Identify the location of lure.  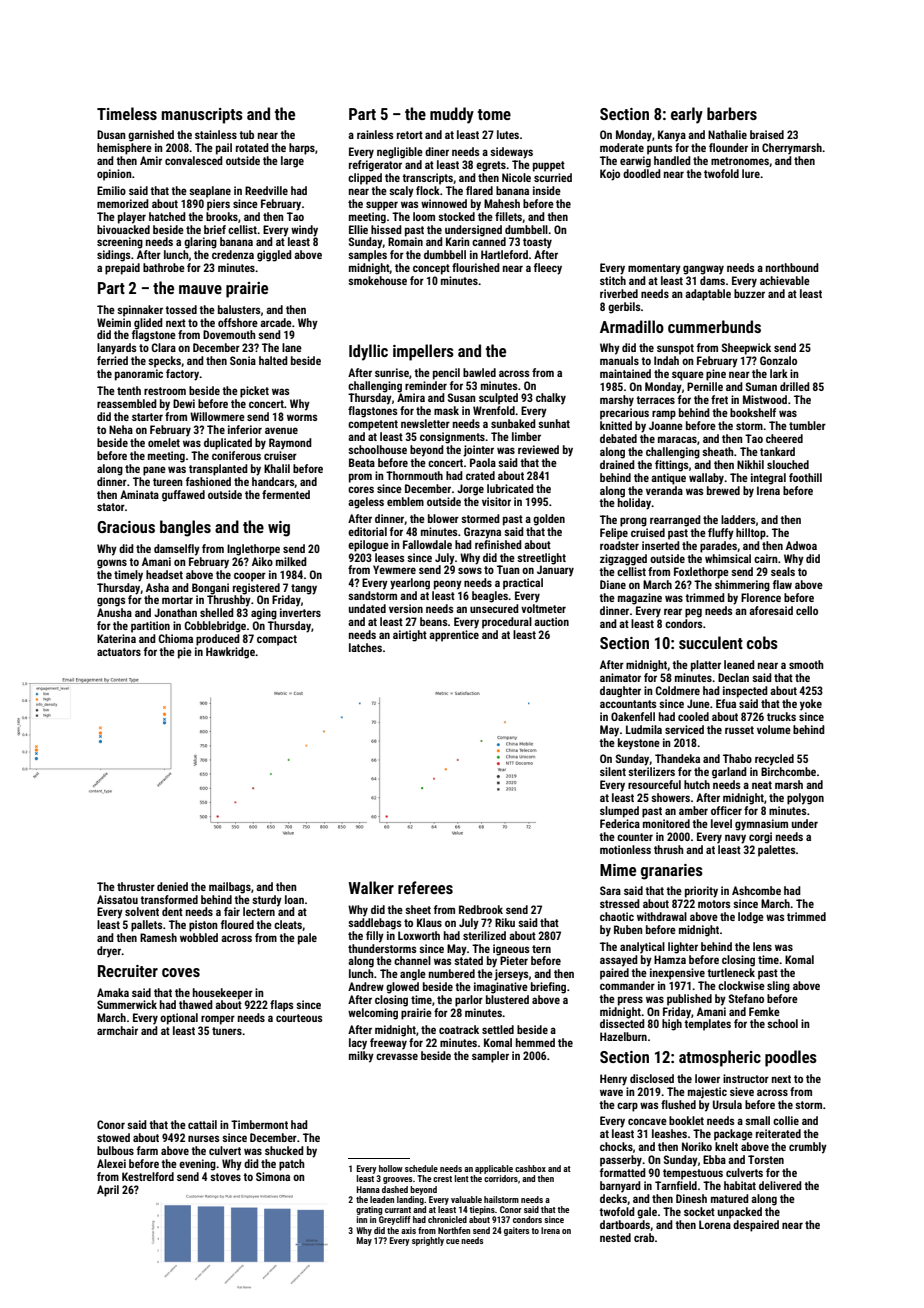
(751, 173).
